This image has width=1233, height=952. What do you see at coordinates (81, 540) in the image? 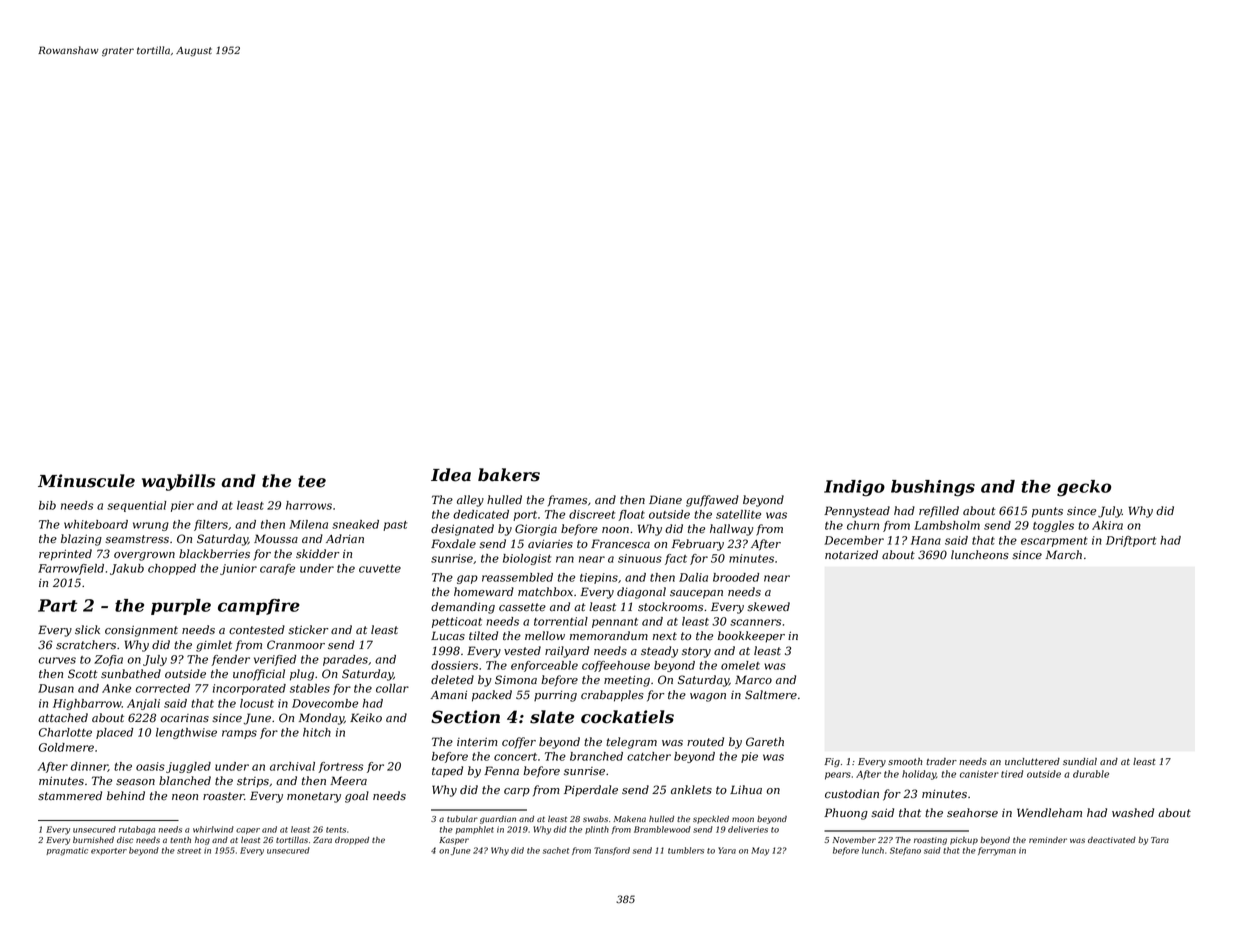
I see `blazing` at bounding box center [81, 540].
